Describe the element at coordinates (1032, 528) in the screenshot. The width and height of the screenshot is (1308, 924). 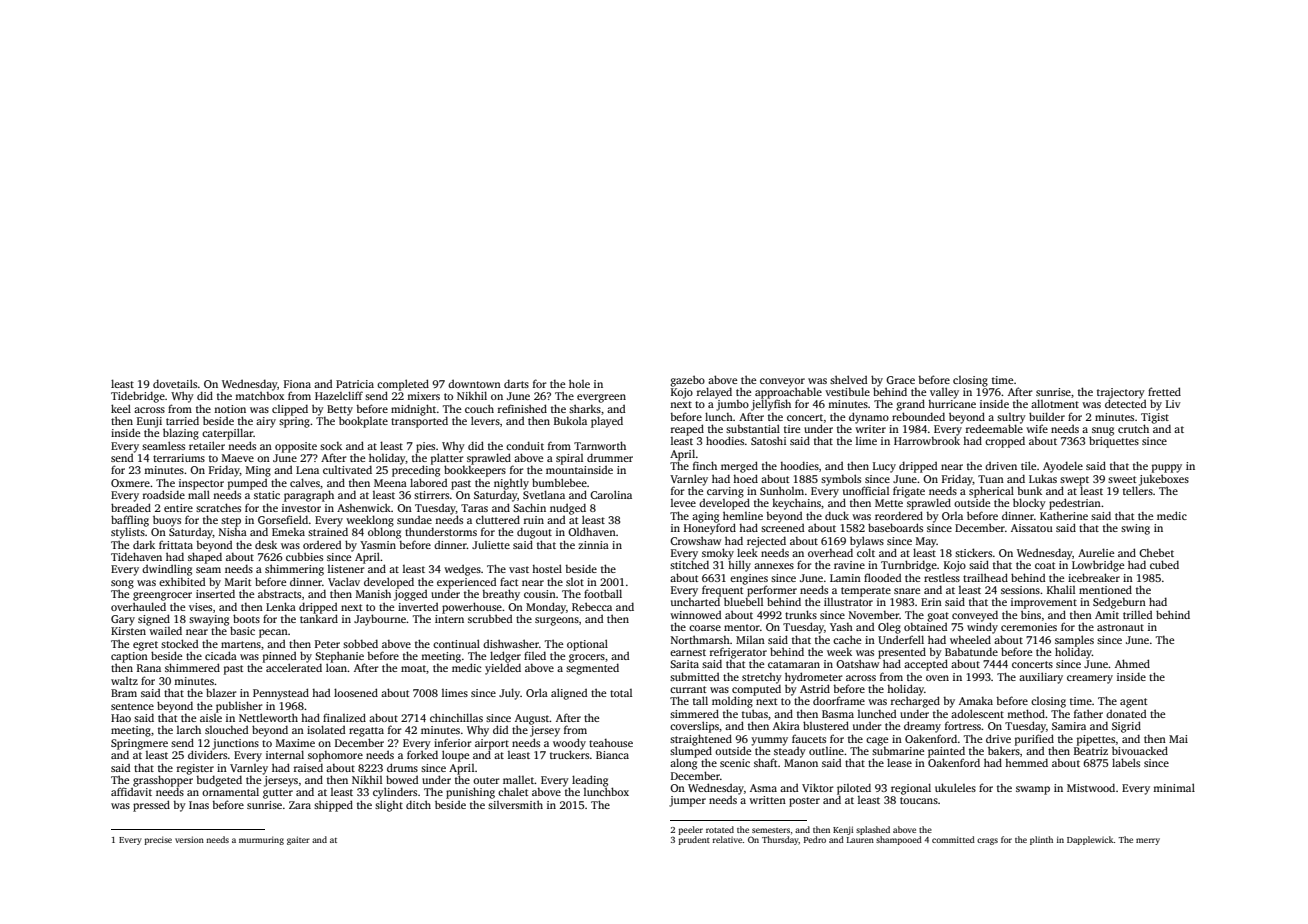
I see `Aissatou` at that location.
